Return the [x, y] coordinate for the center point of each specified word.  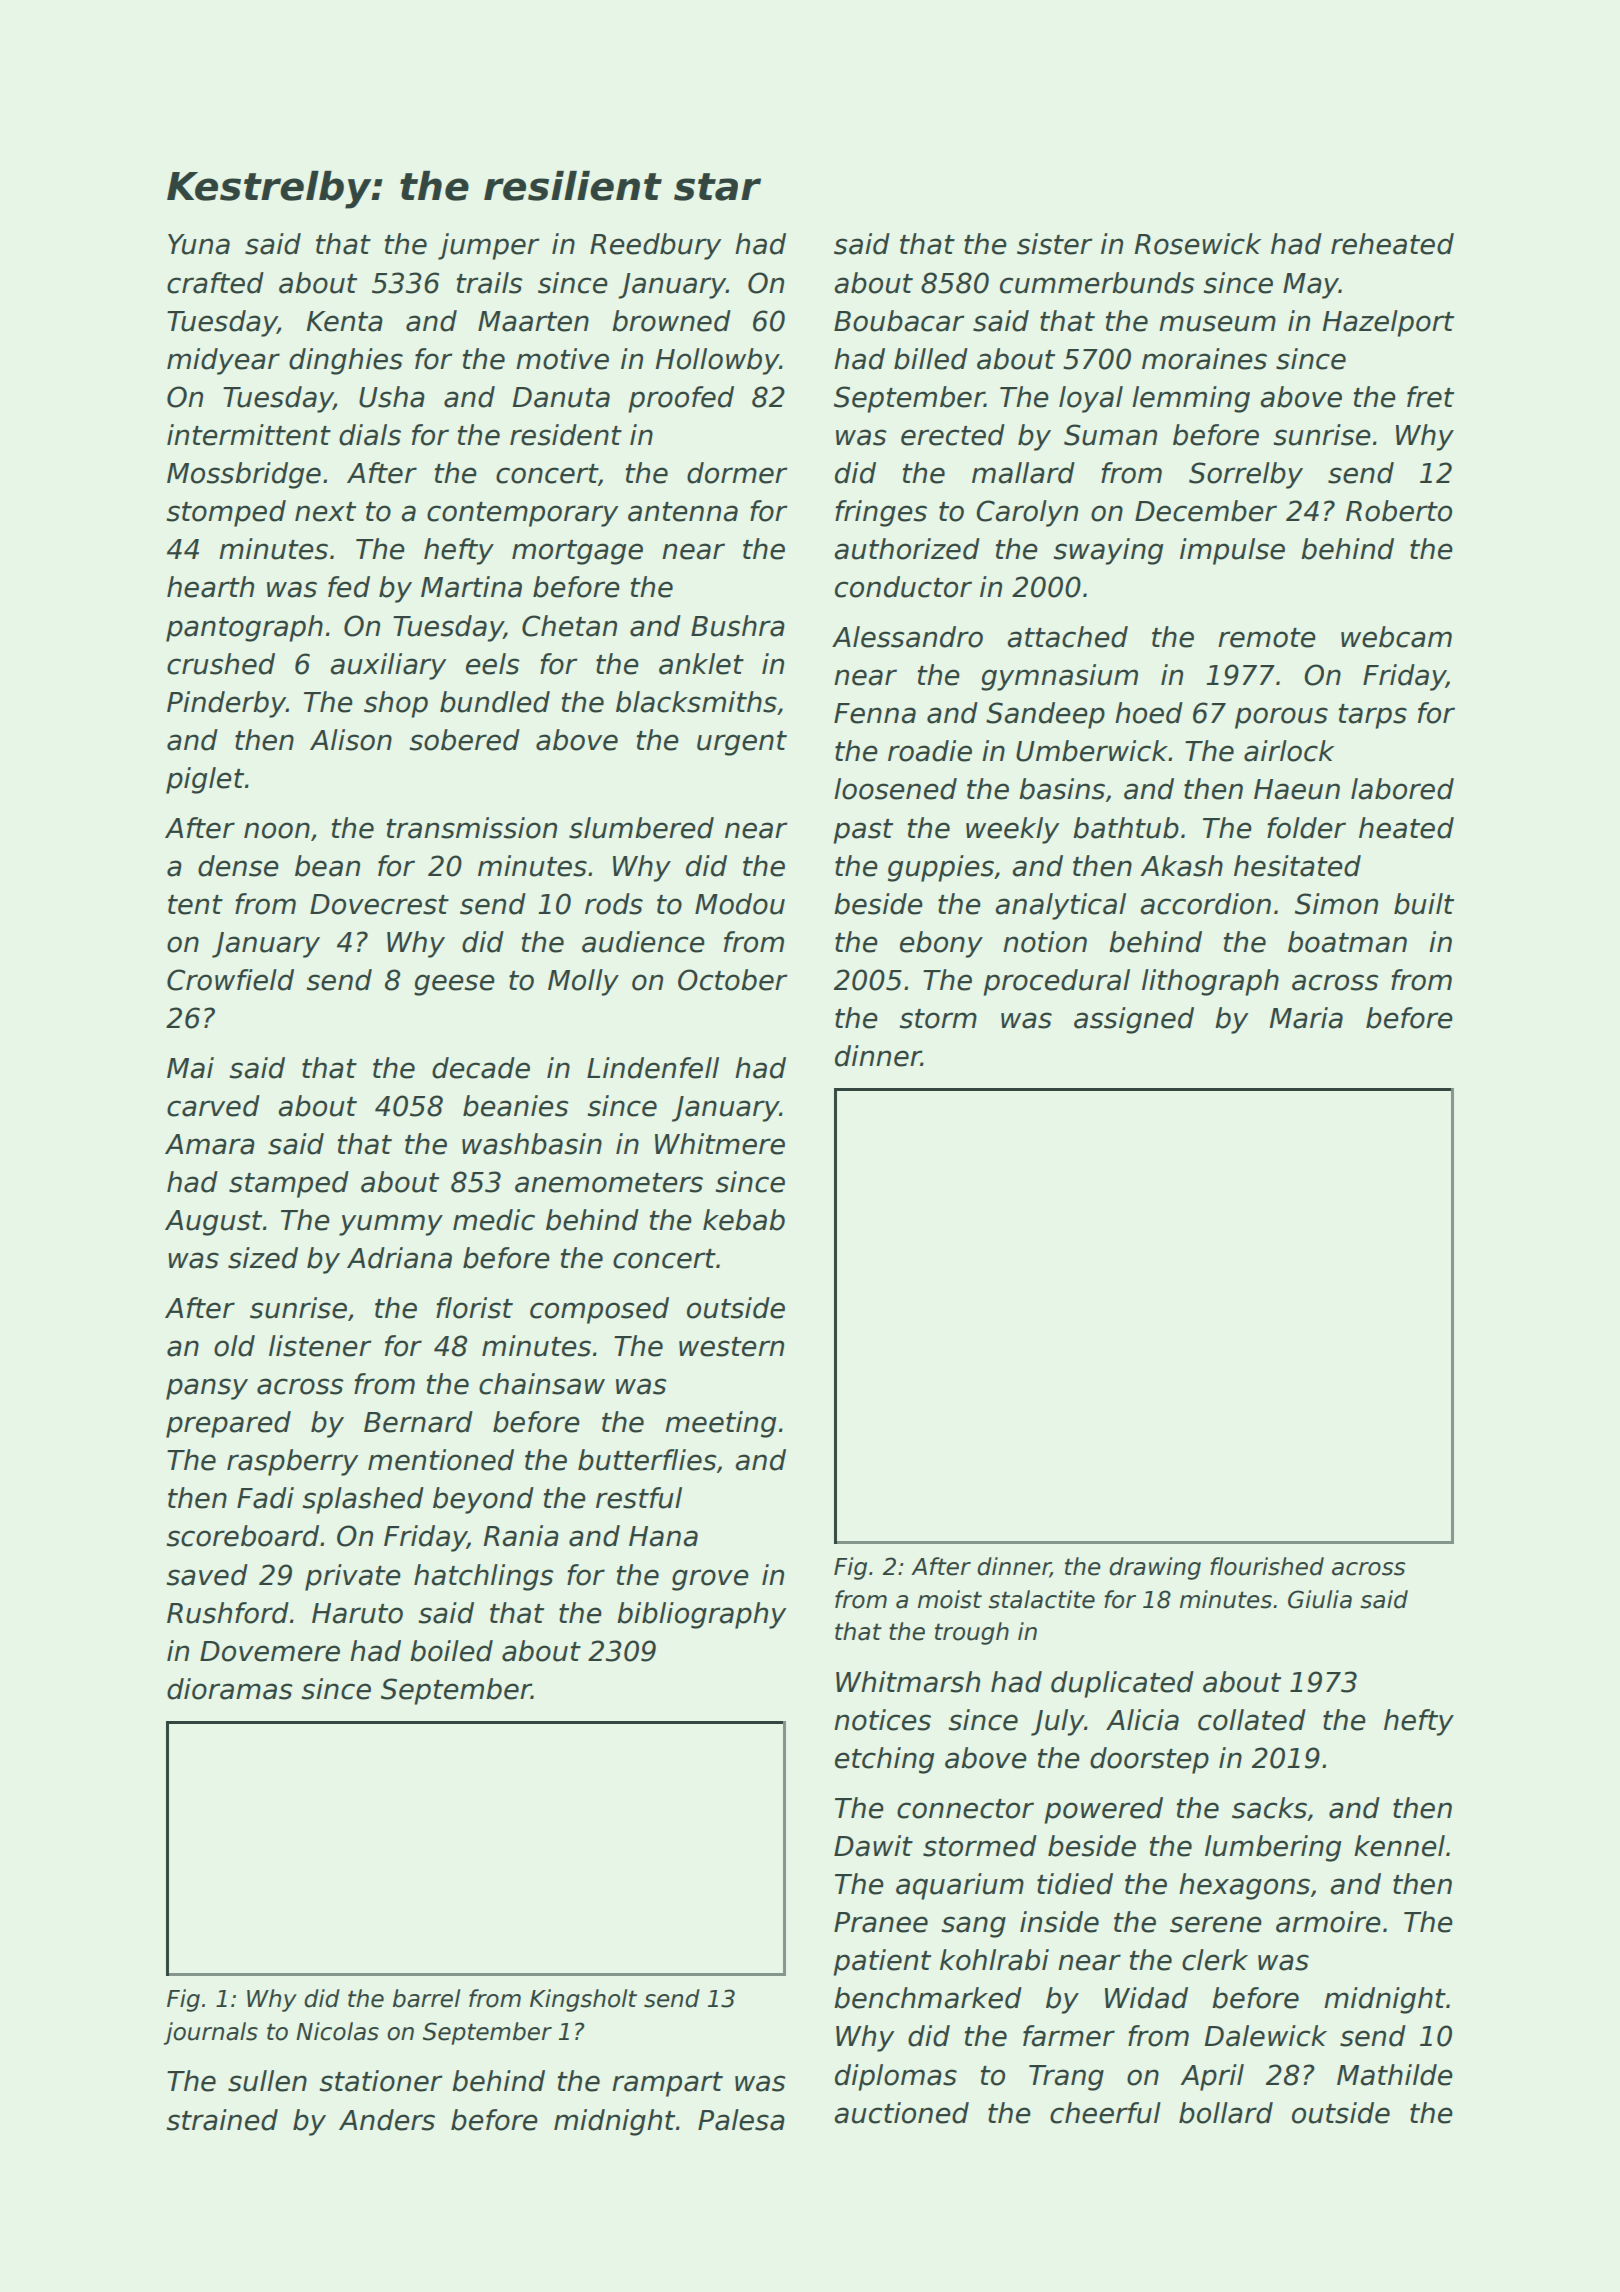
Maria [1306, 1018]
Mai [190, 1068]
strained [222, 2120]
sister [1054, 244]
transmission [472, 828]
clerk [1215, 1960]
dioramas [230, 1689]
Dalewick [1265, 2036]
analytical [1060, 906]
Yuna [199, 244]
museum [1217, 323]
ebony [941, 944]
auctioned [901, 2113]
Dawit [873, 1846]
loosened [895, 789]
